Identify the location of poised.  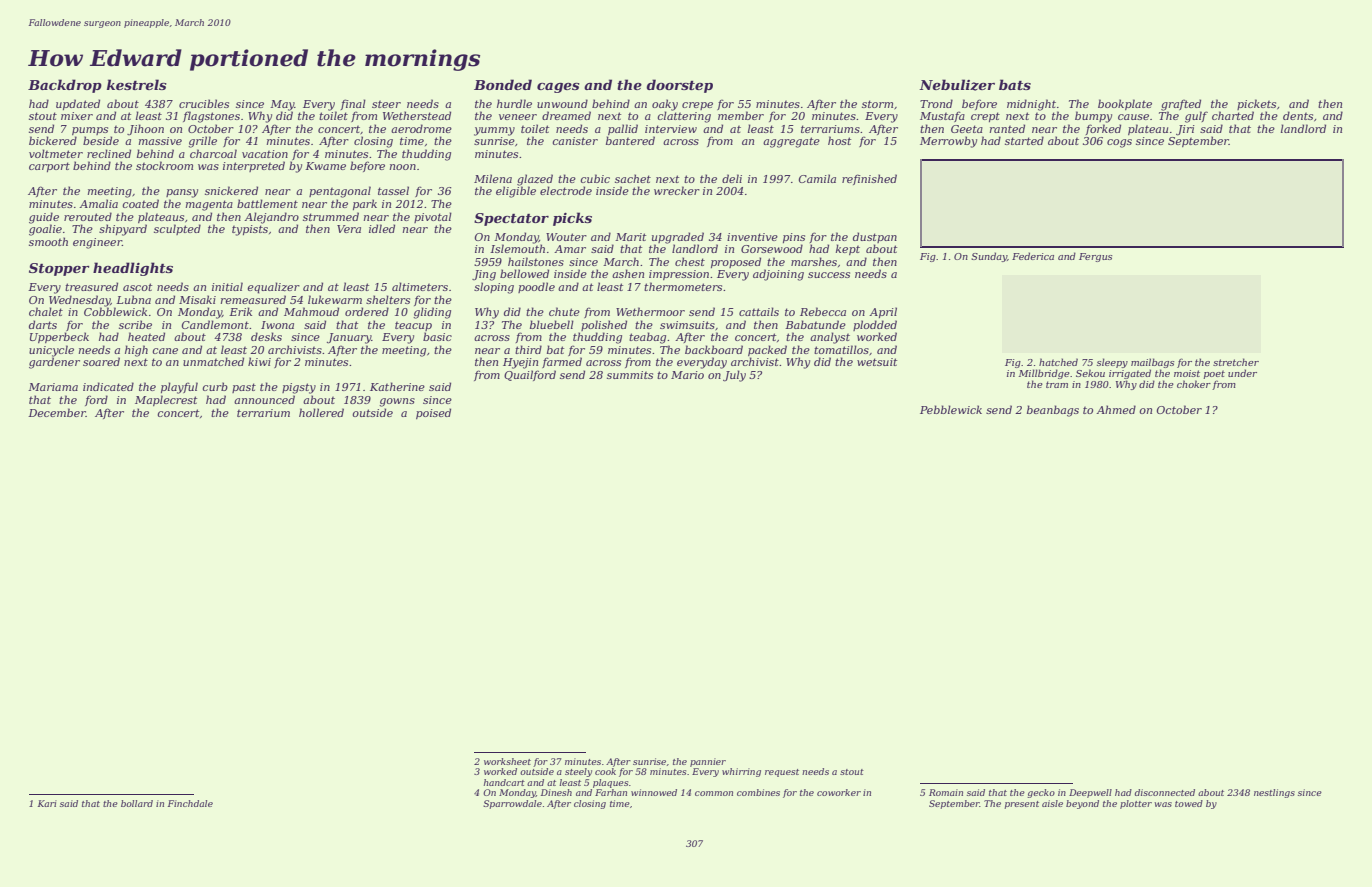
(433, 413).
